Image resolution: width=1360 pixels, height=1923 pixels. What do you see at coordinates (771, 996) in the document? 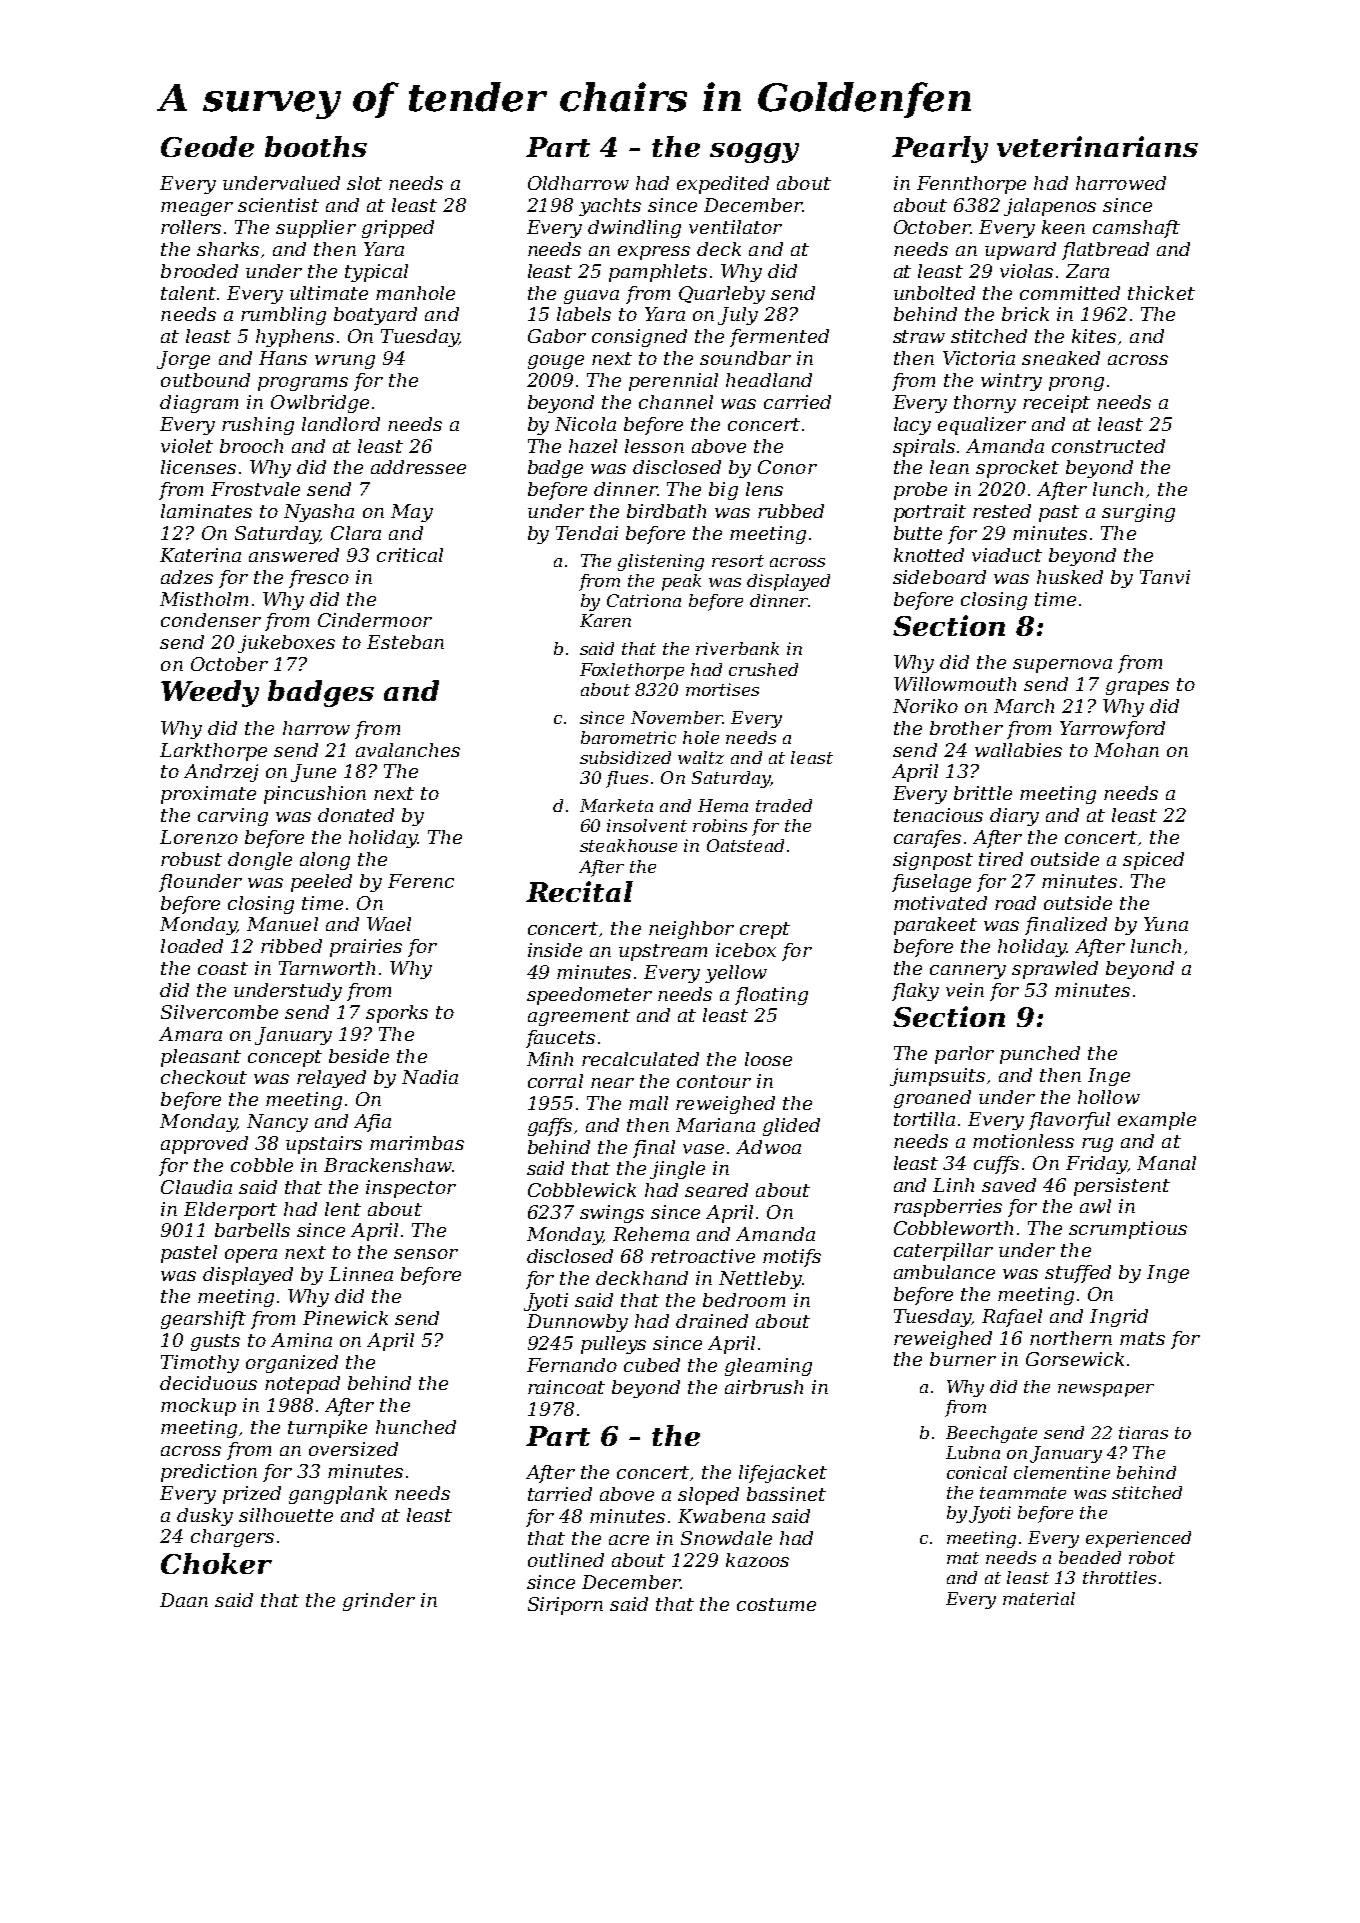
I see `floating` at bounding box center [771, 996].
